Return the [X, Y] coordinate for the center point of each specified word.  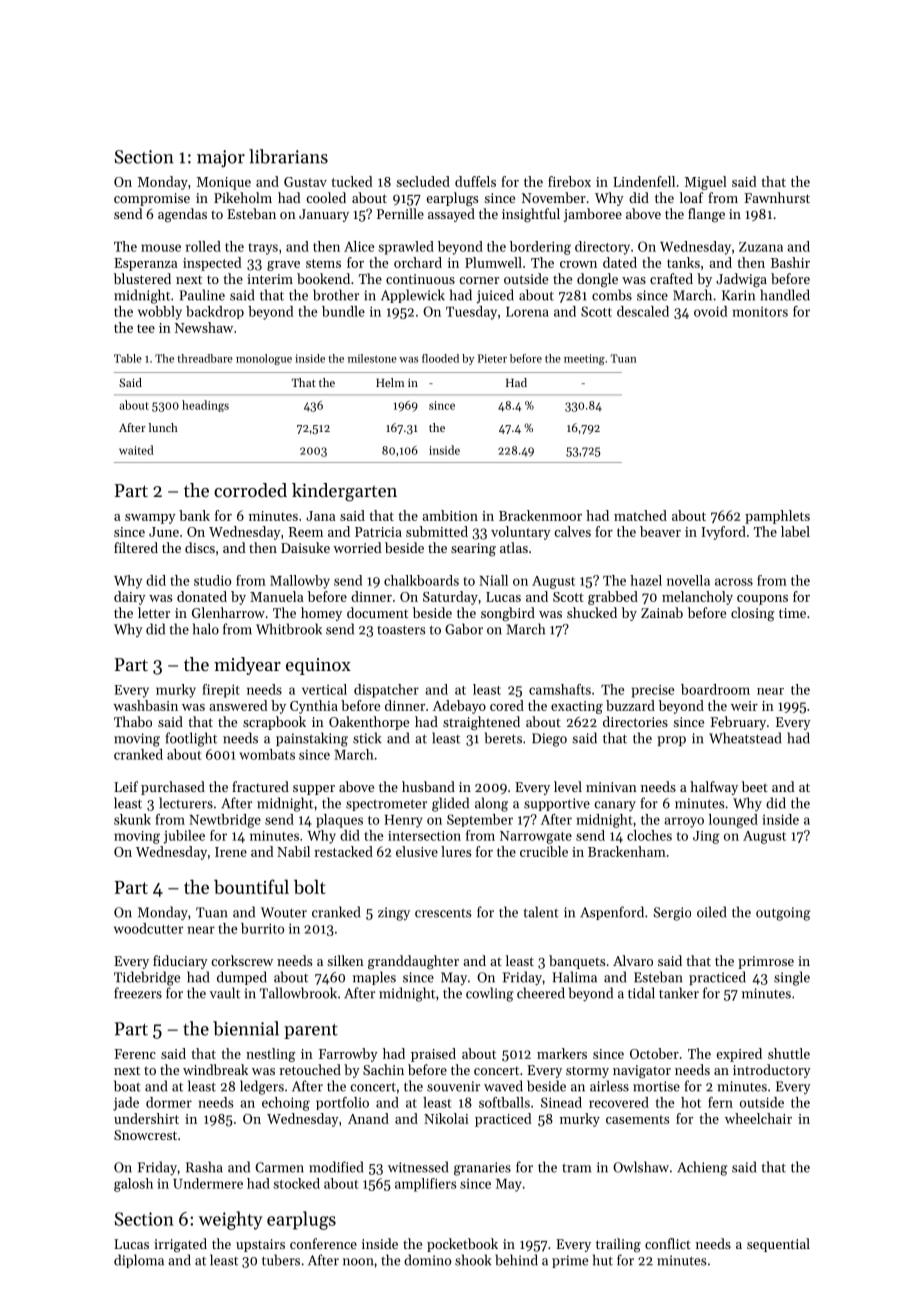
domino [427, 1260]
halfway [714, 788]
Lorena [527, 312]
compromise [152, 199]
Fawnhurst [777, 197]
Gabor [464, 629]
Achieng [702, 1168]
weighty [230, 1220]
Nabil [293, 851]
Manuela [277, 596]
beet [755, 786]
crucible [544, 851]
